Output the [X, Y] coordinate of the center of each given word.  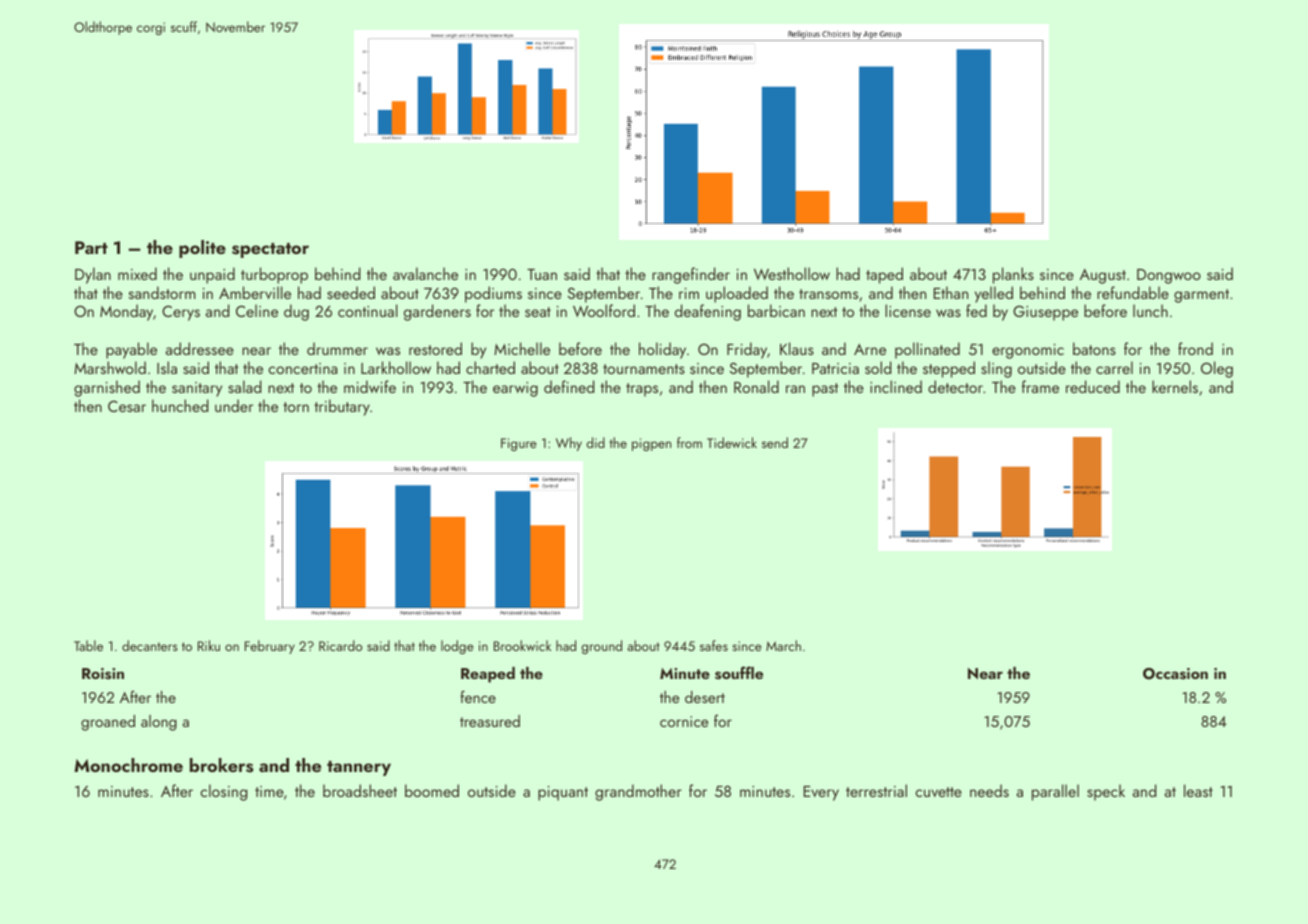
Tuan [542, 274]
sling [996, 369]
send [775, 442]
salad [244, 386]
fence [478, 696]
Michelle [522, 348]
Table [88, 645]
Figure [519, 444]
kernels [1175, 386]
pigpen [651, 444]
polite [202, 249]
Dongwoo [1169, 276]
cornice [684, 721]
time [269, 791]
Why [569, 444]
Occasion [1175, 674]
